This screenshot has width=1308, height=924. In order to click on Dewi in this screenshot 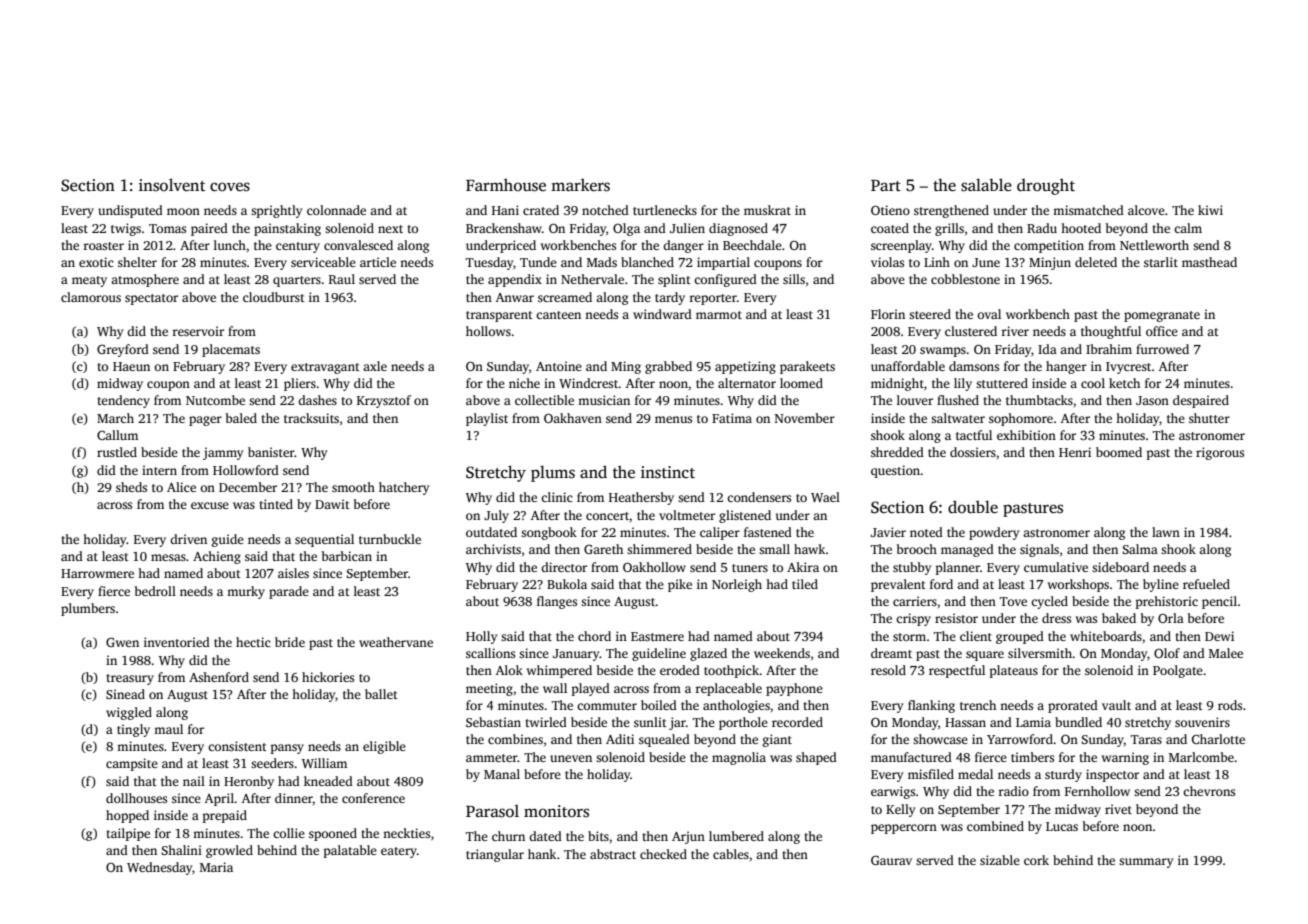, I will do `click(1219, 636)`.
